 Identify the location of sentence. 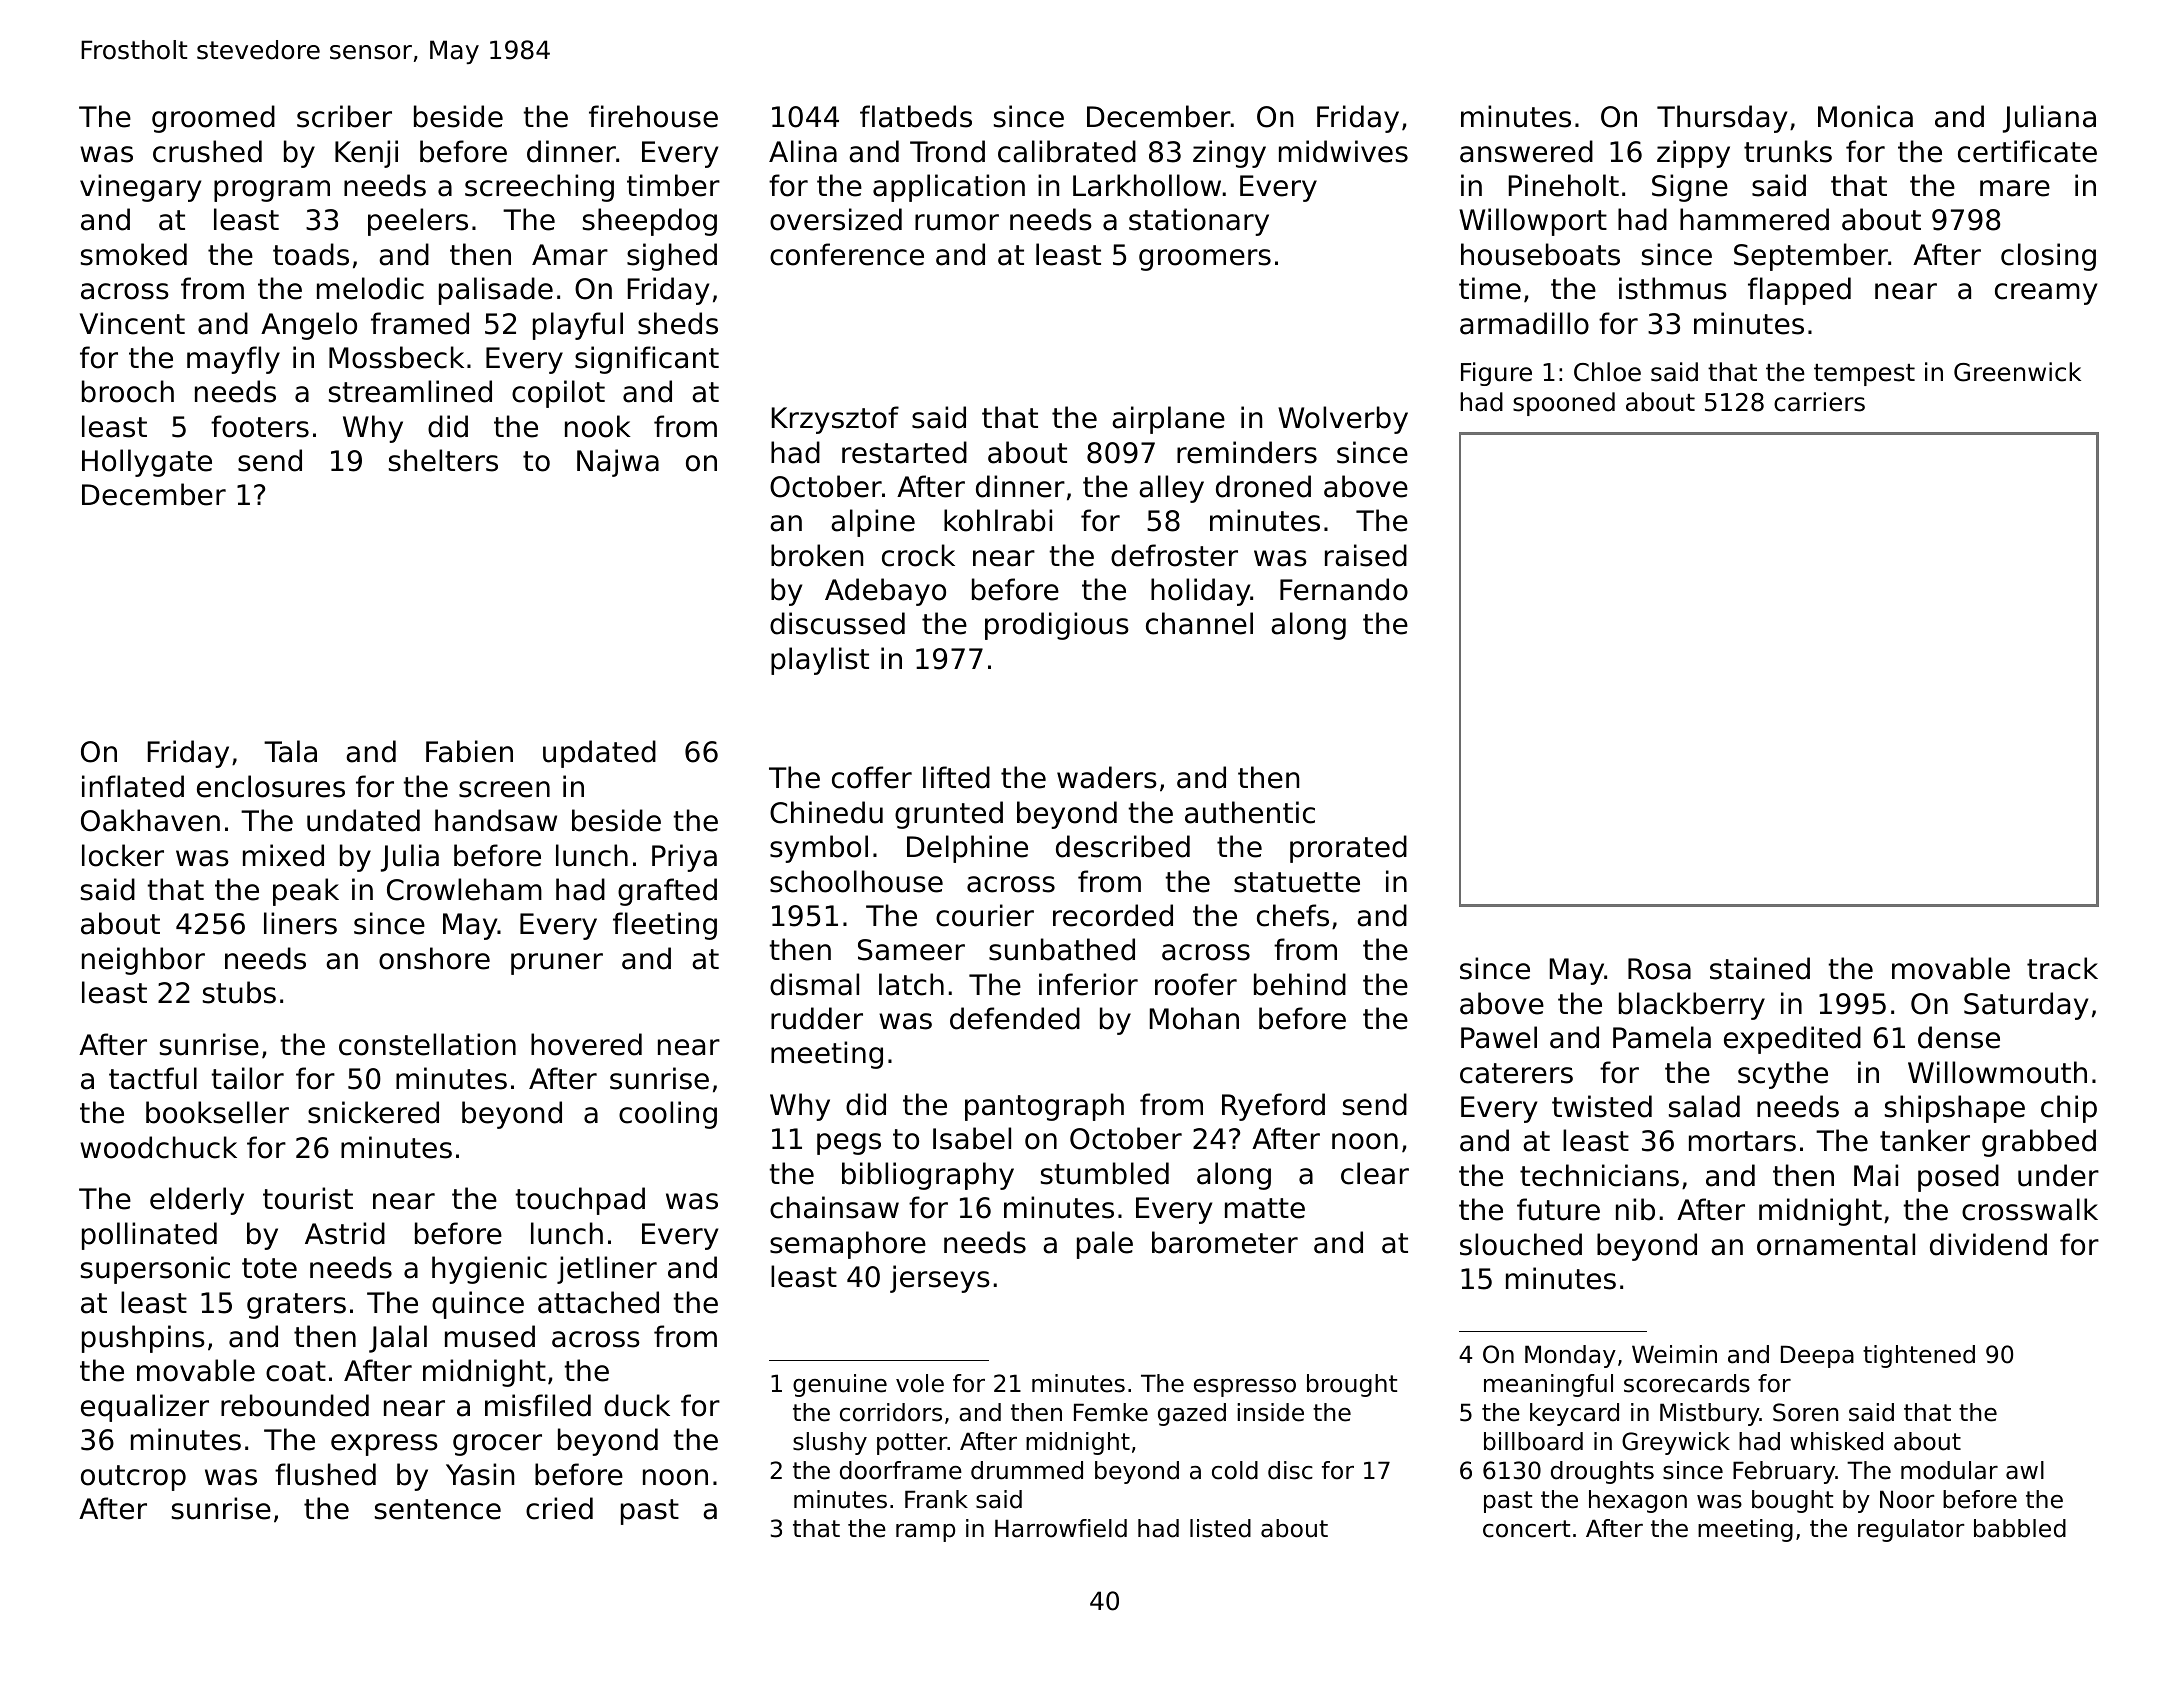
(438, 1509).
